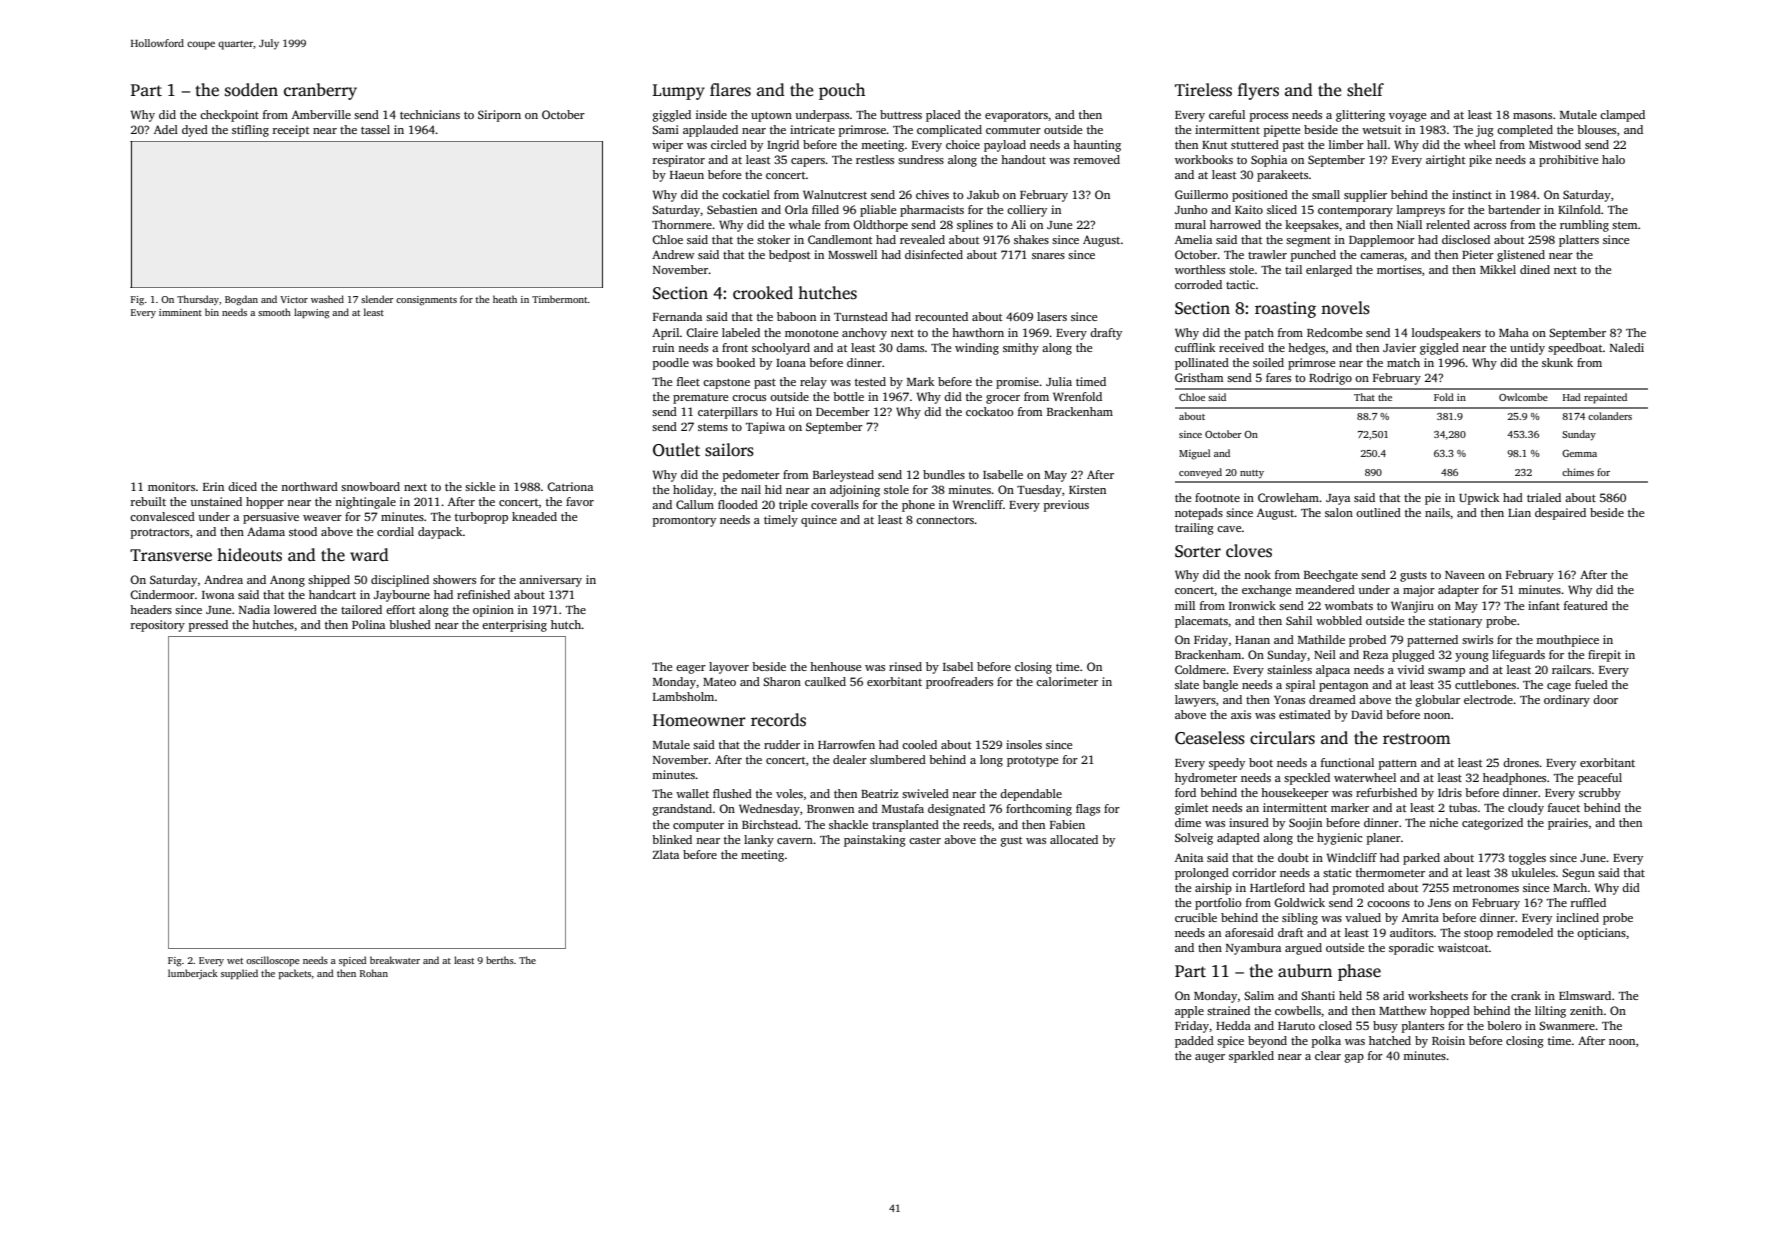  I want to click on clamped, so click(1622, 116).
